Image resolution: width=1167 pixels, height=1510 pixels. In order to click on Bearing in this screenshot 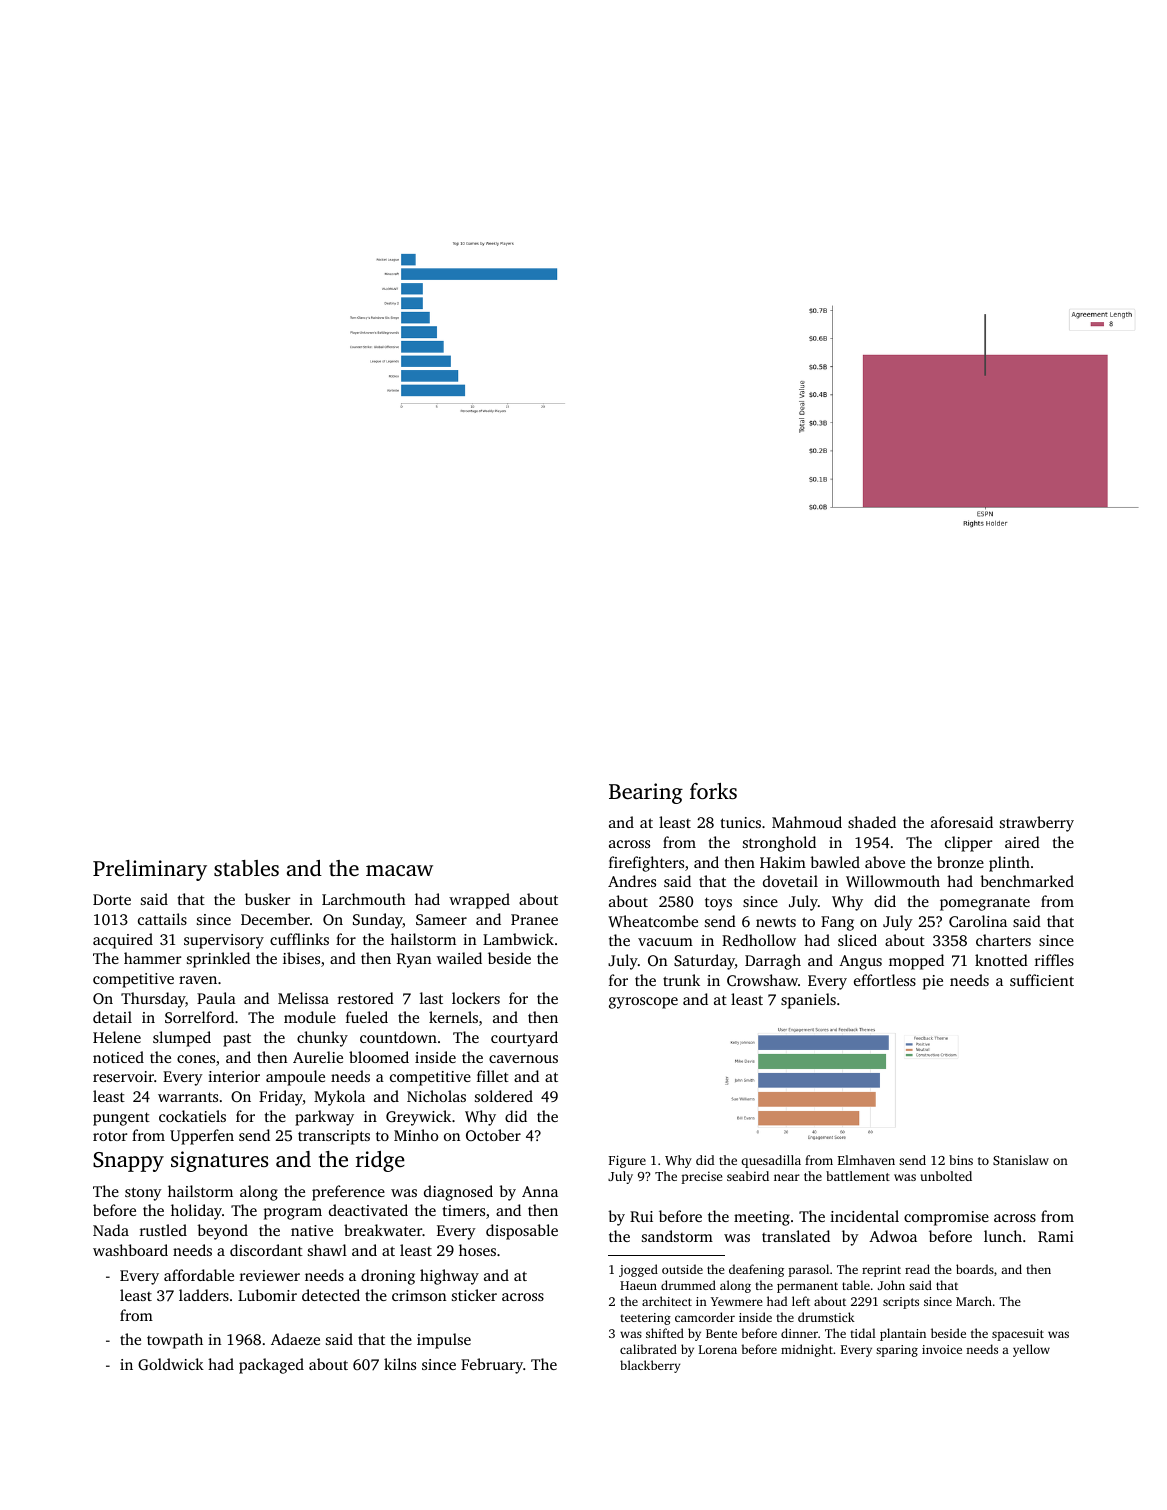, I will do `click(646, 793)`.
